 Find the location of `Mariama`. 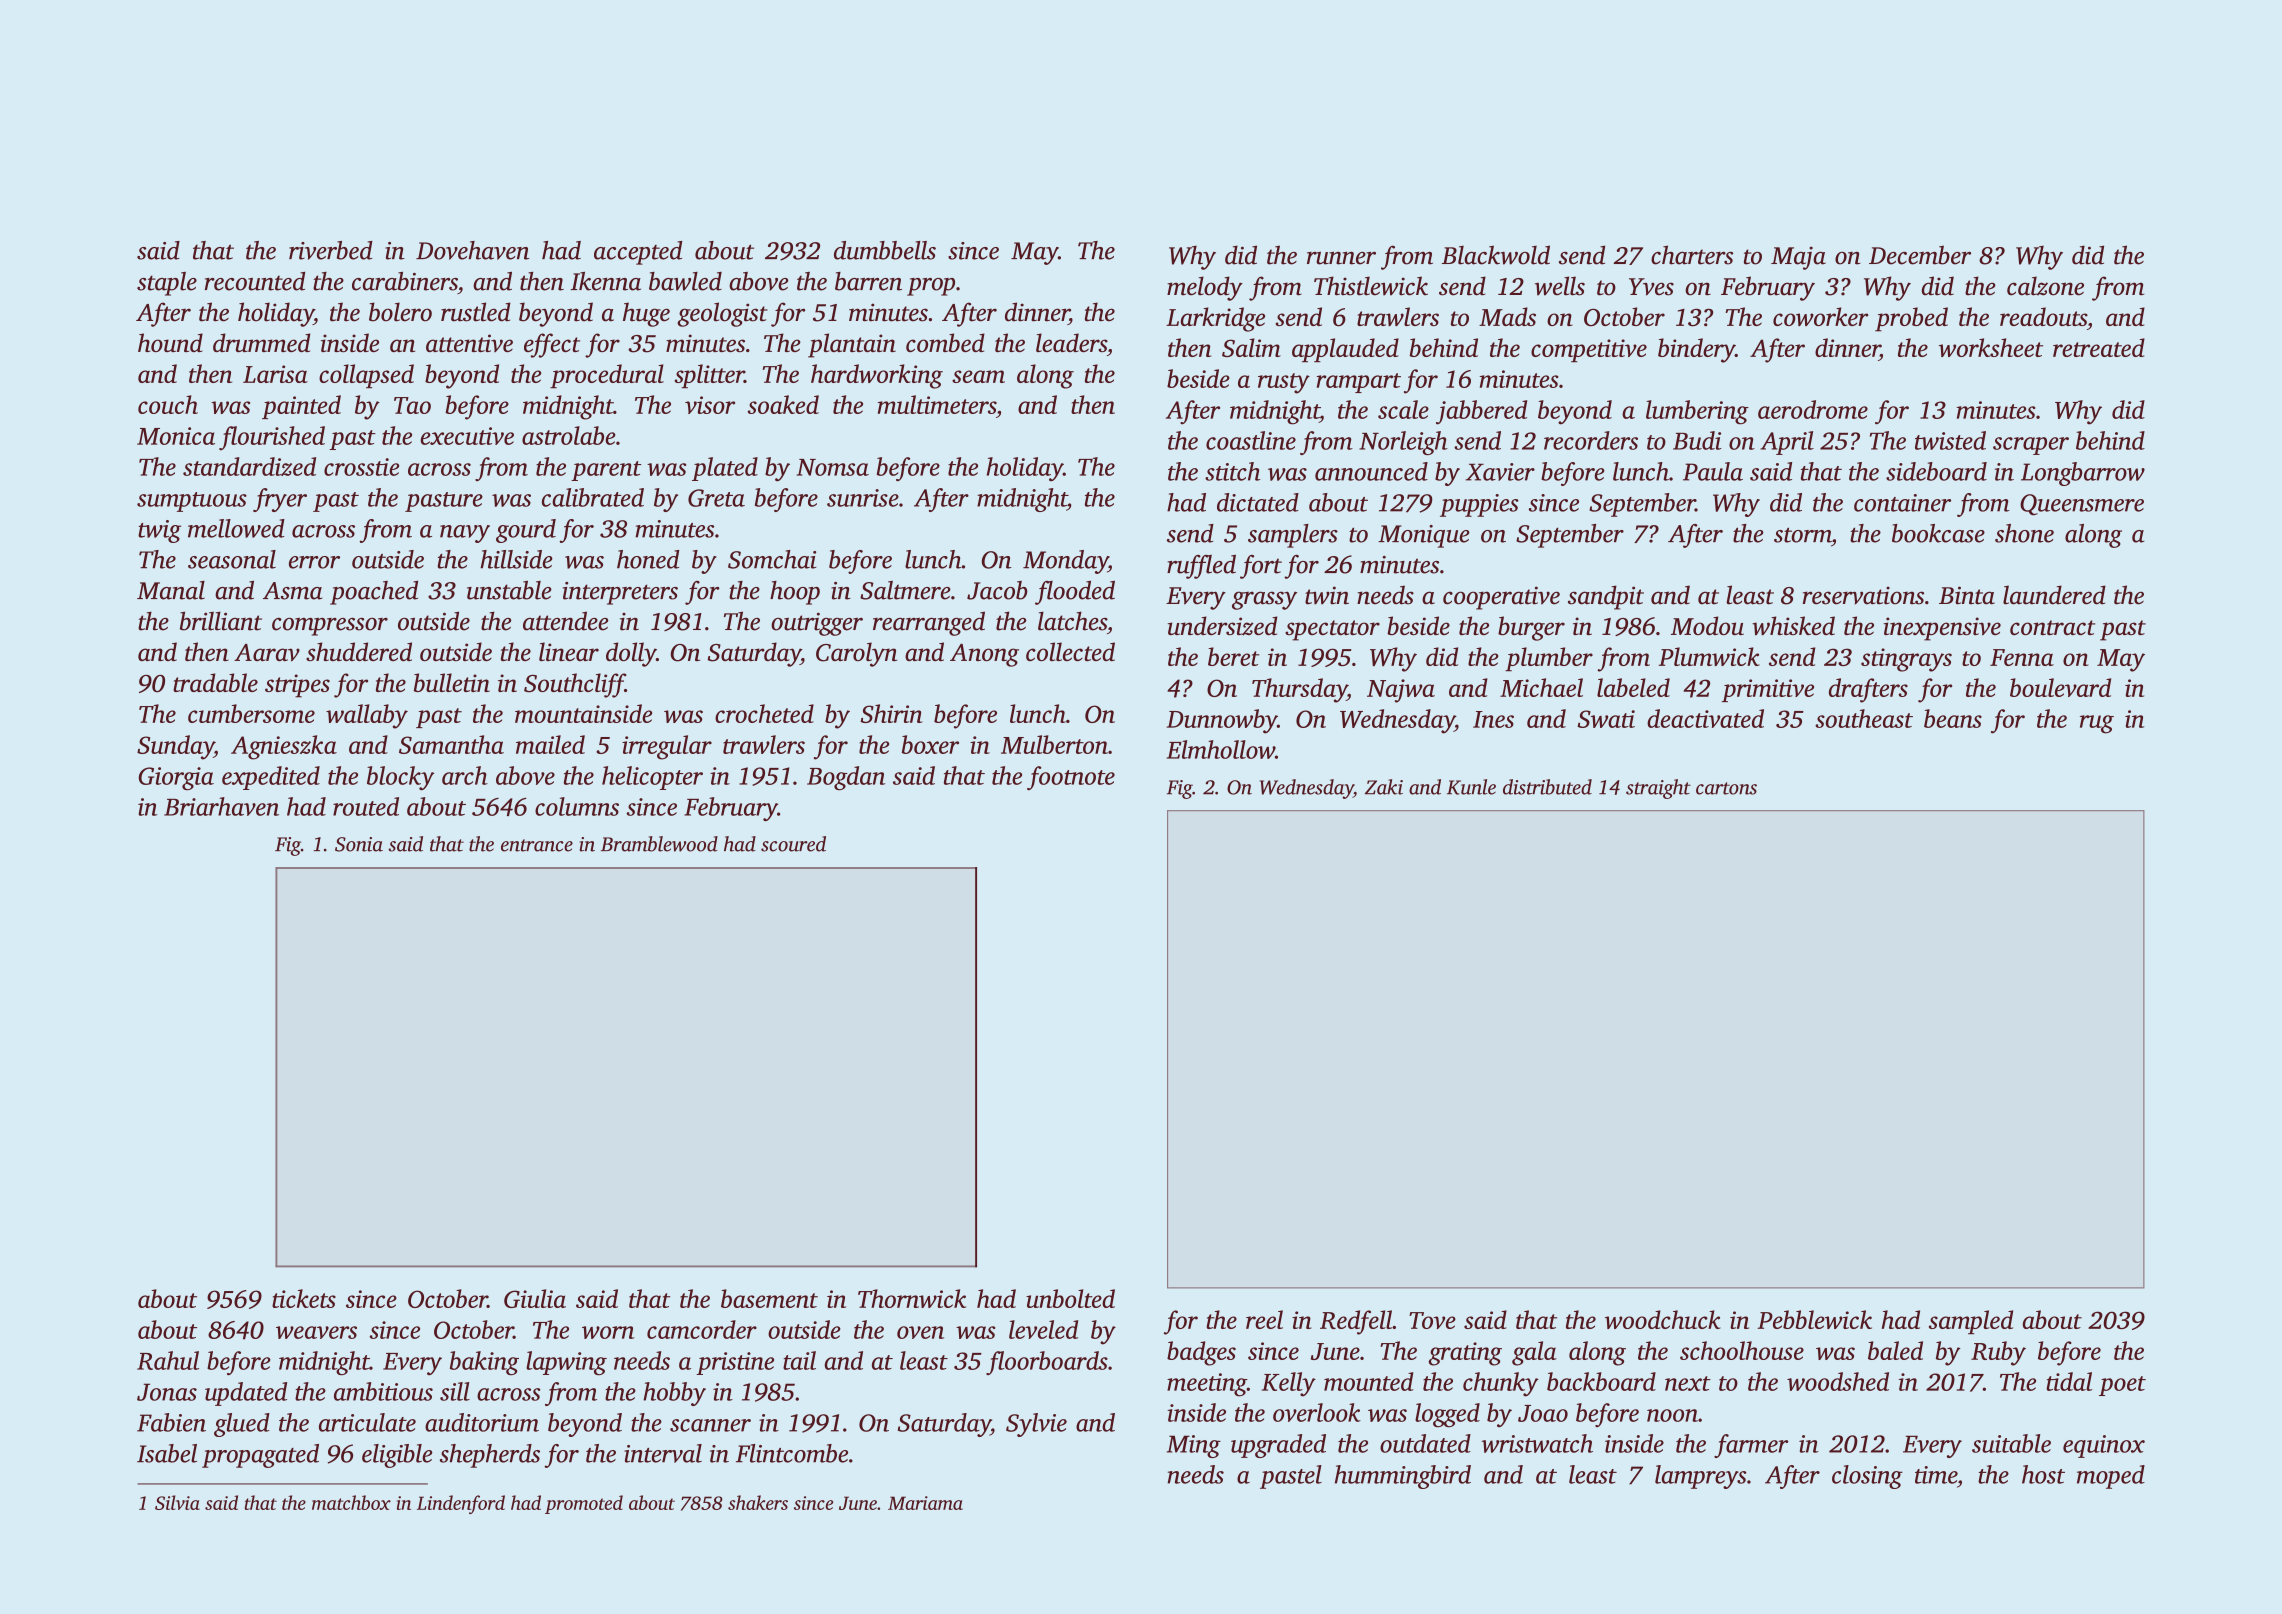

Mariama is located at coordinates (925, 1503).
